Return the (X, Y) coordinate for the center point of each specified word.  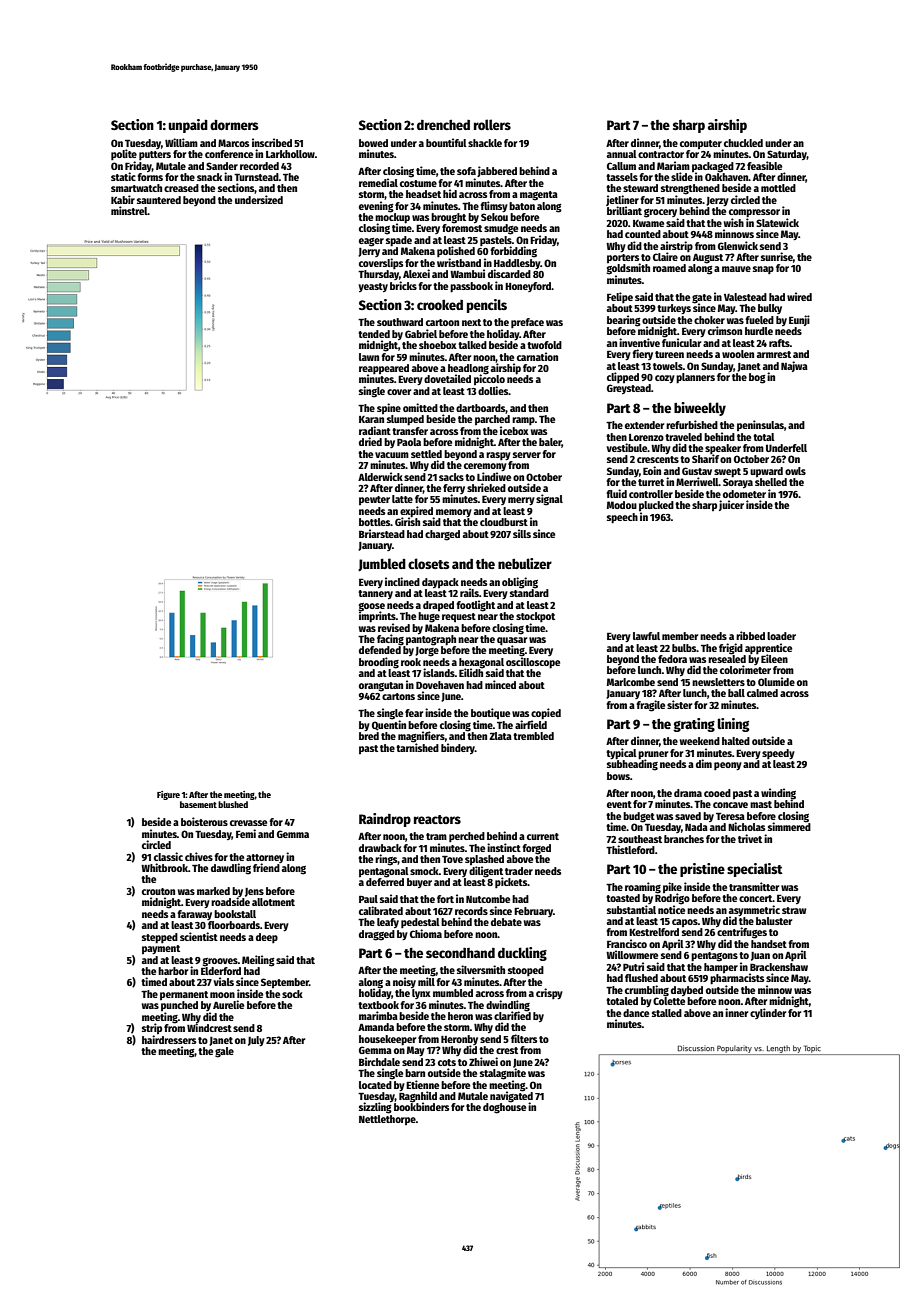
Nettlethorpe (387, 1120)
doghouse (504, 1108)
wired (799, 296)
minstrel (129, 210)
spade (399, 241)
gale (224, 1052)
